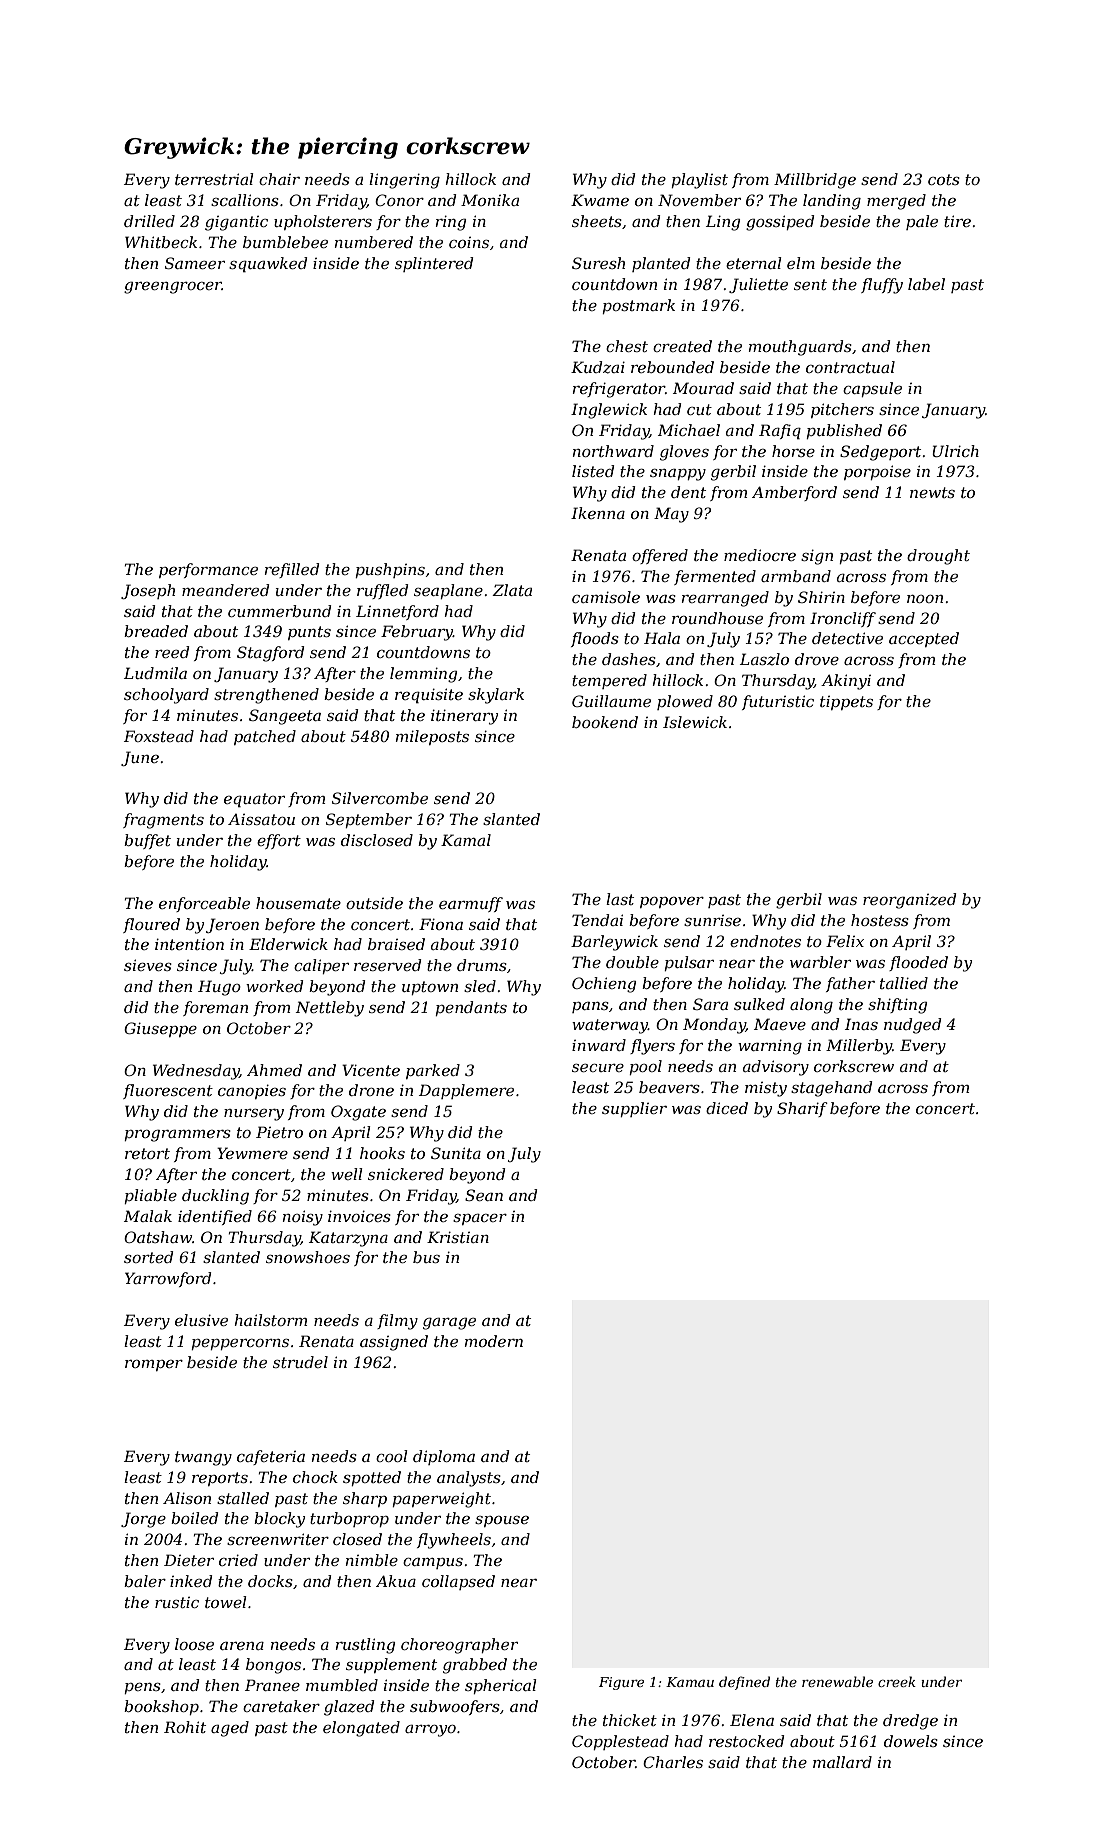  I want to click on mumbled, so click(342, 1685).
